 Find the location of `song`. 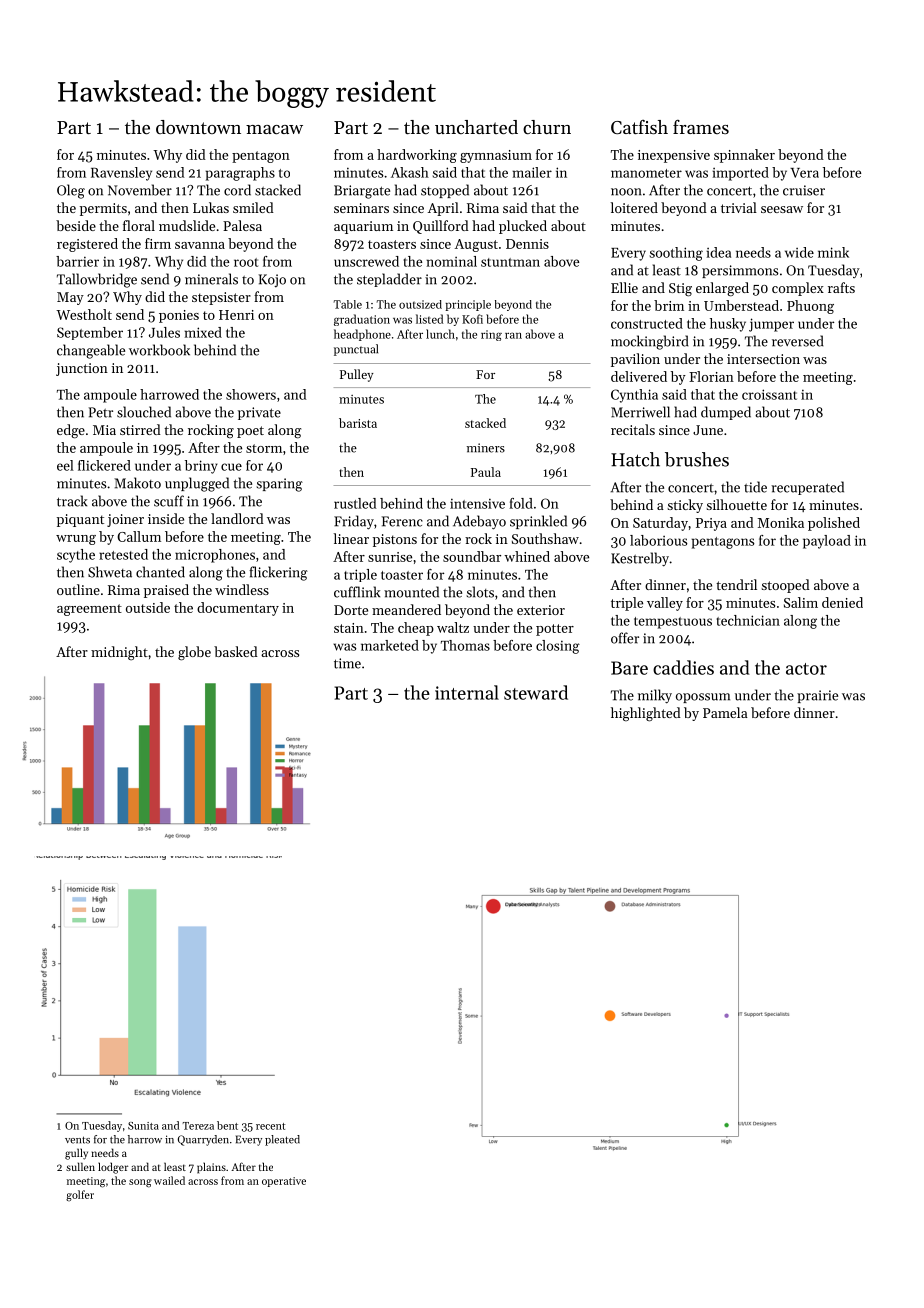

song is located at coordinates (140, 1183).
